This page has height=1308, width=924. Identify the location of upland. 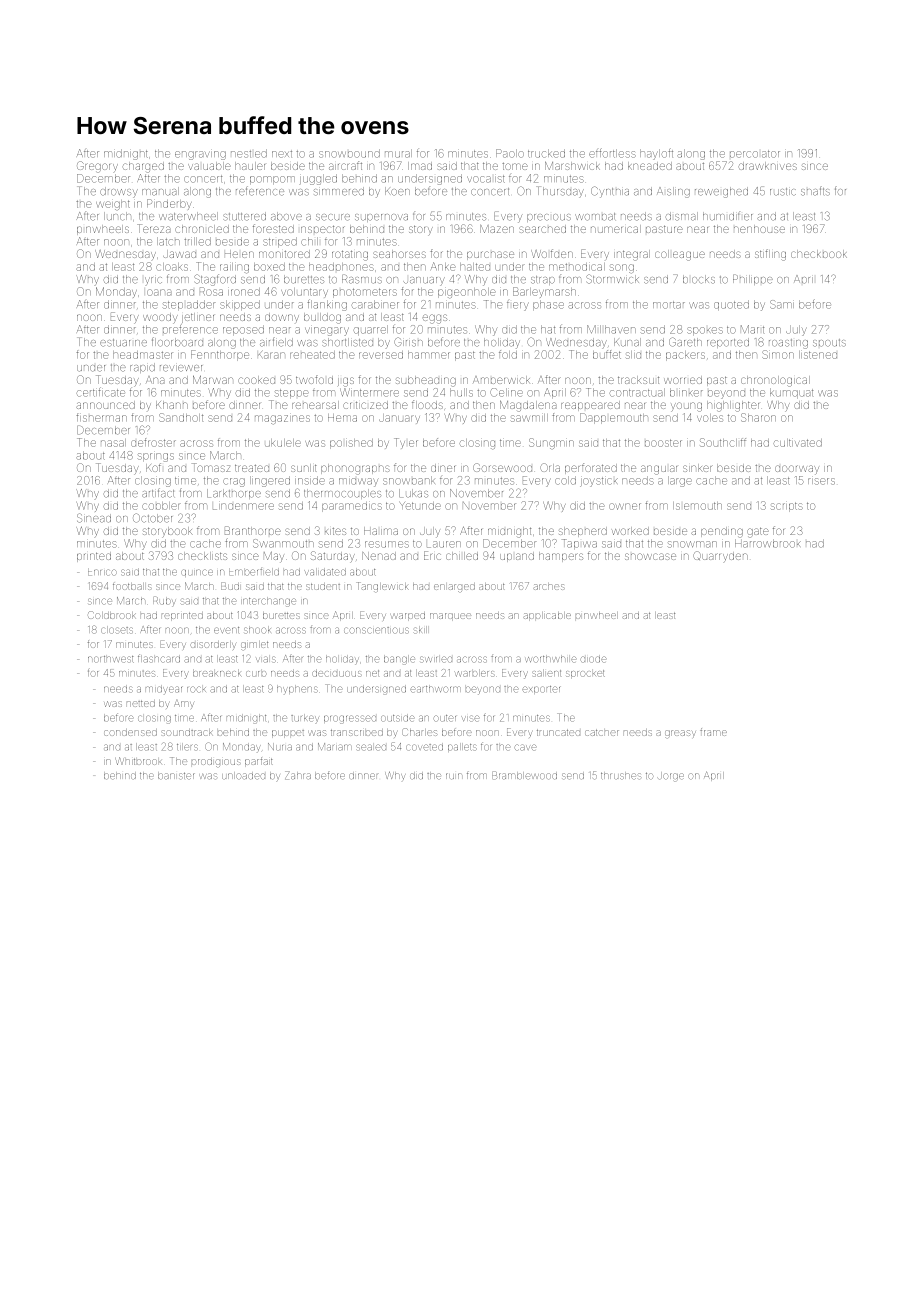
(517, 557).
